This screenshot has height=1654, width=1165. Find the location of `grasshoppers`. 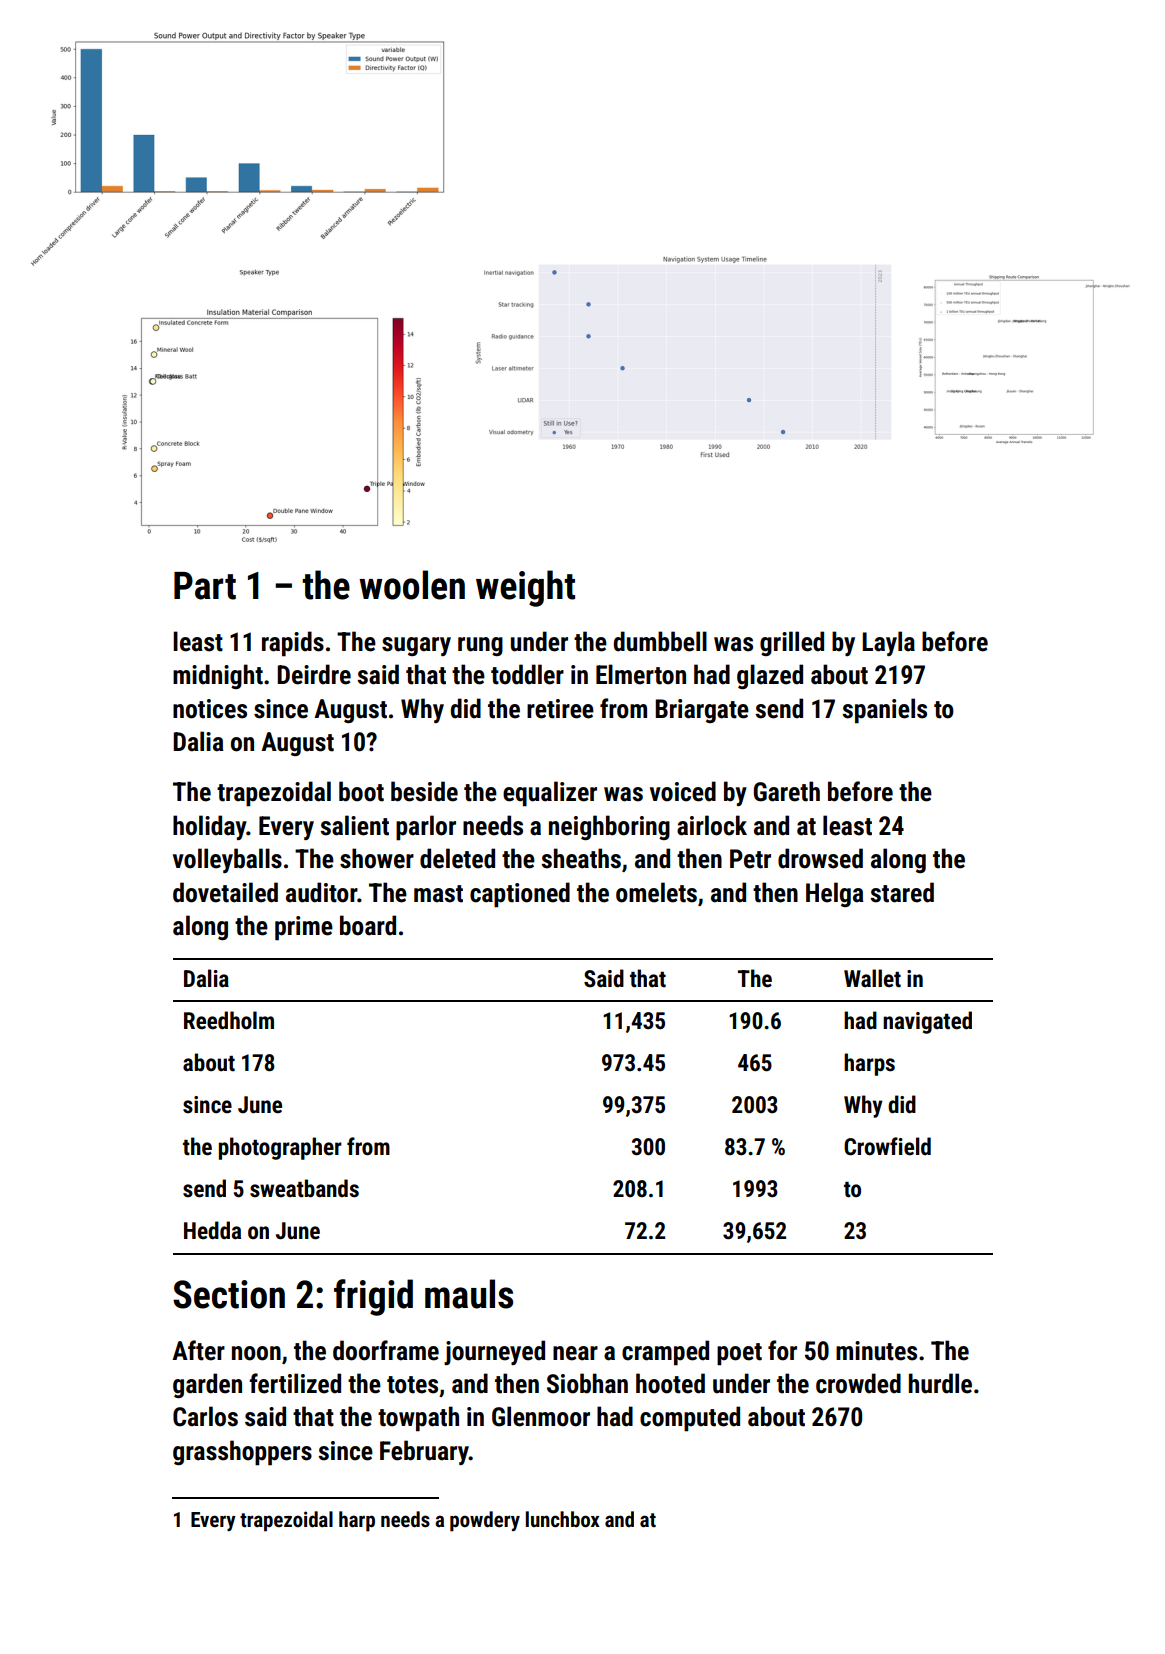

grasshoppers is located at coordinates (242, 1453).
